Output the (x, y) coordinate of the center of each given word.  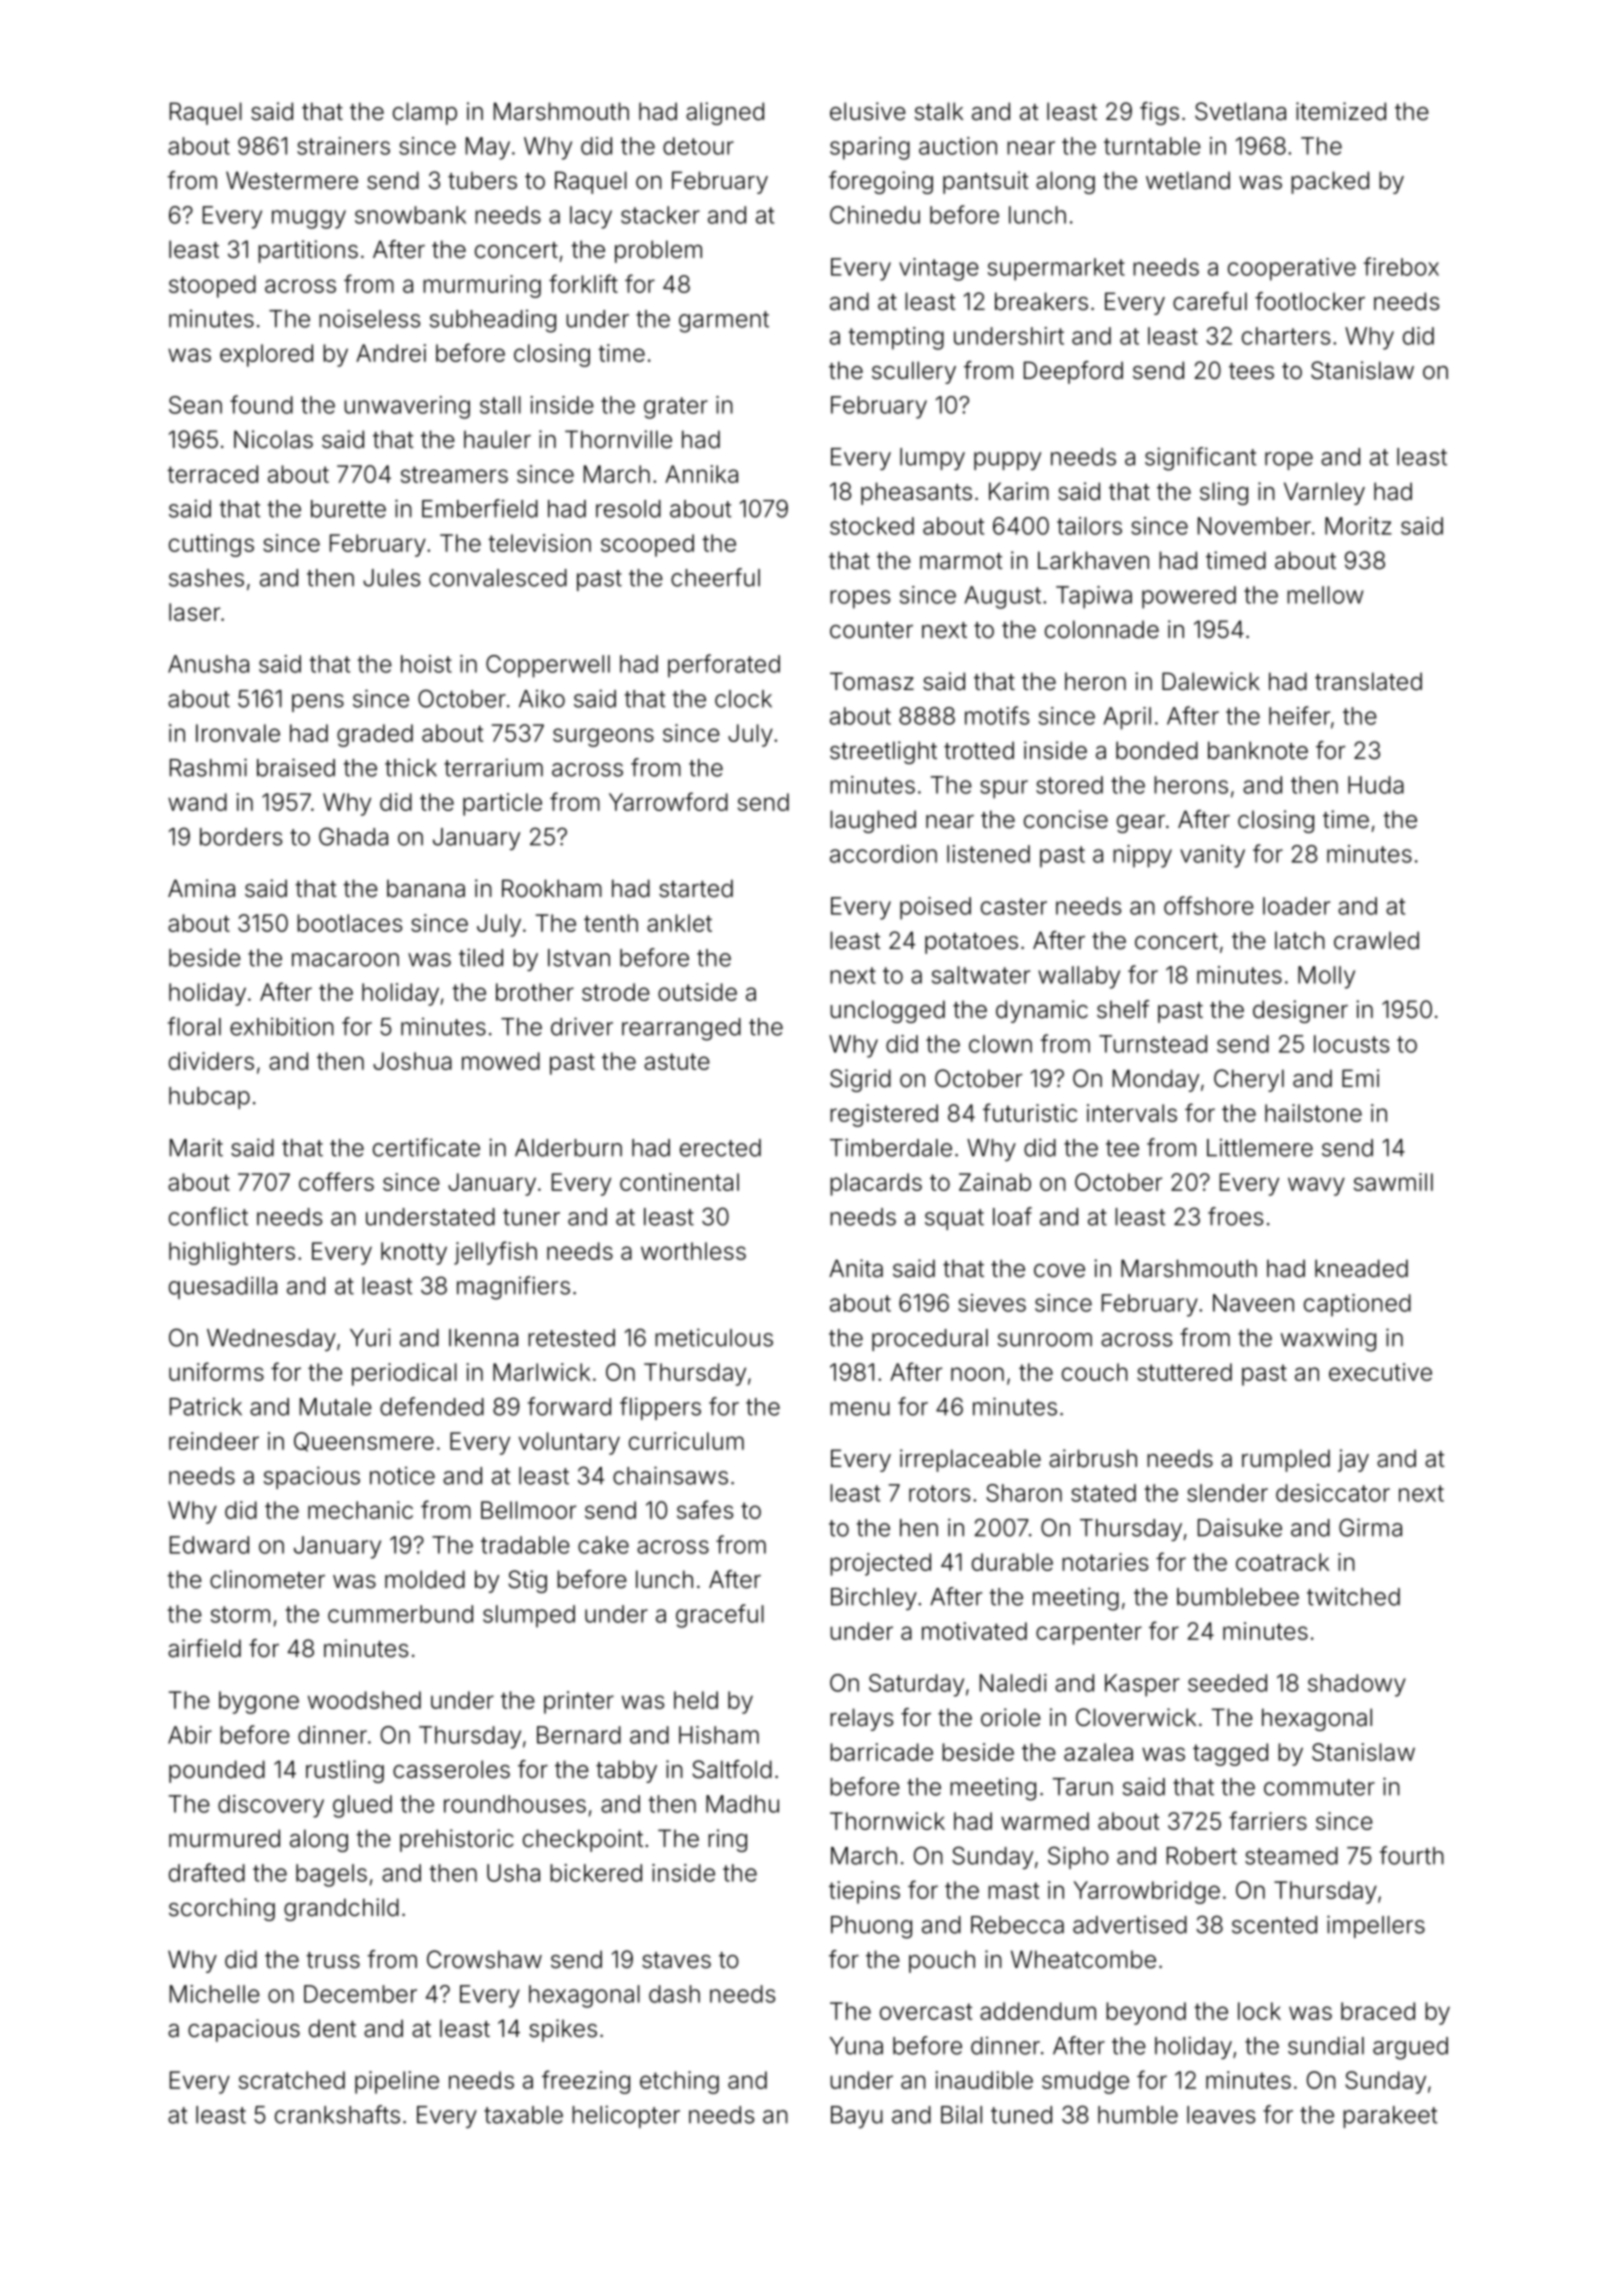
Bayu (857, 2117)
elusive (868, 111)
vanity (1212, 856)
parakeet (1390, 2117)
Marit (196, 1147)
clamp (425, 113)
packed (1330, 182)
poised (935, 908)
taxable (523, 2115)
